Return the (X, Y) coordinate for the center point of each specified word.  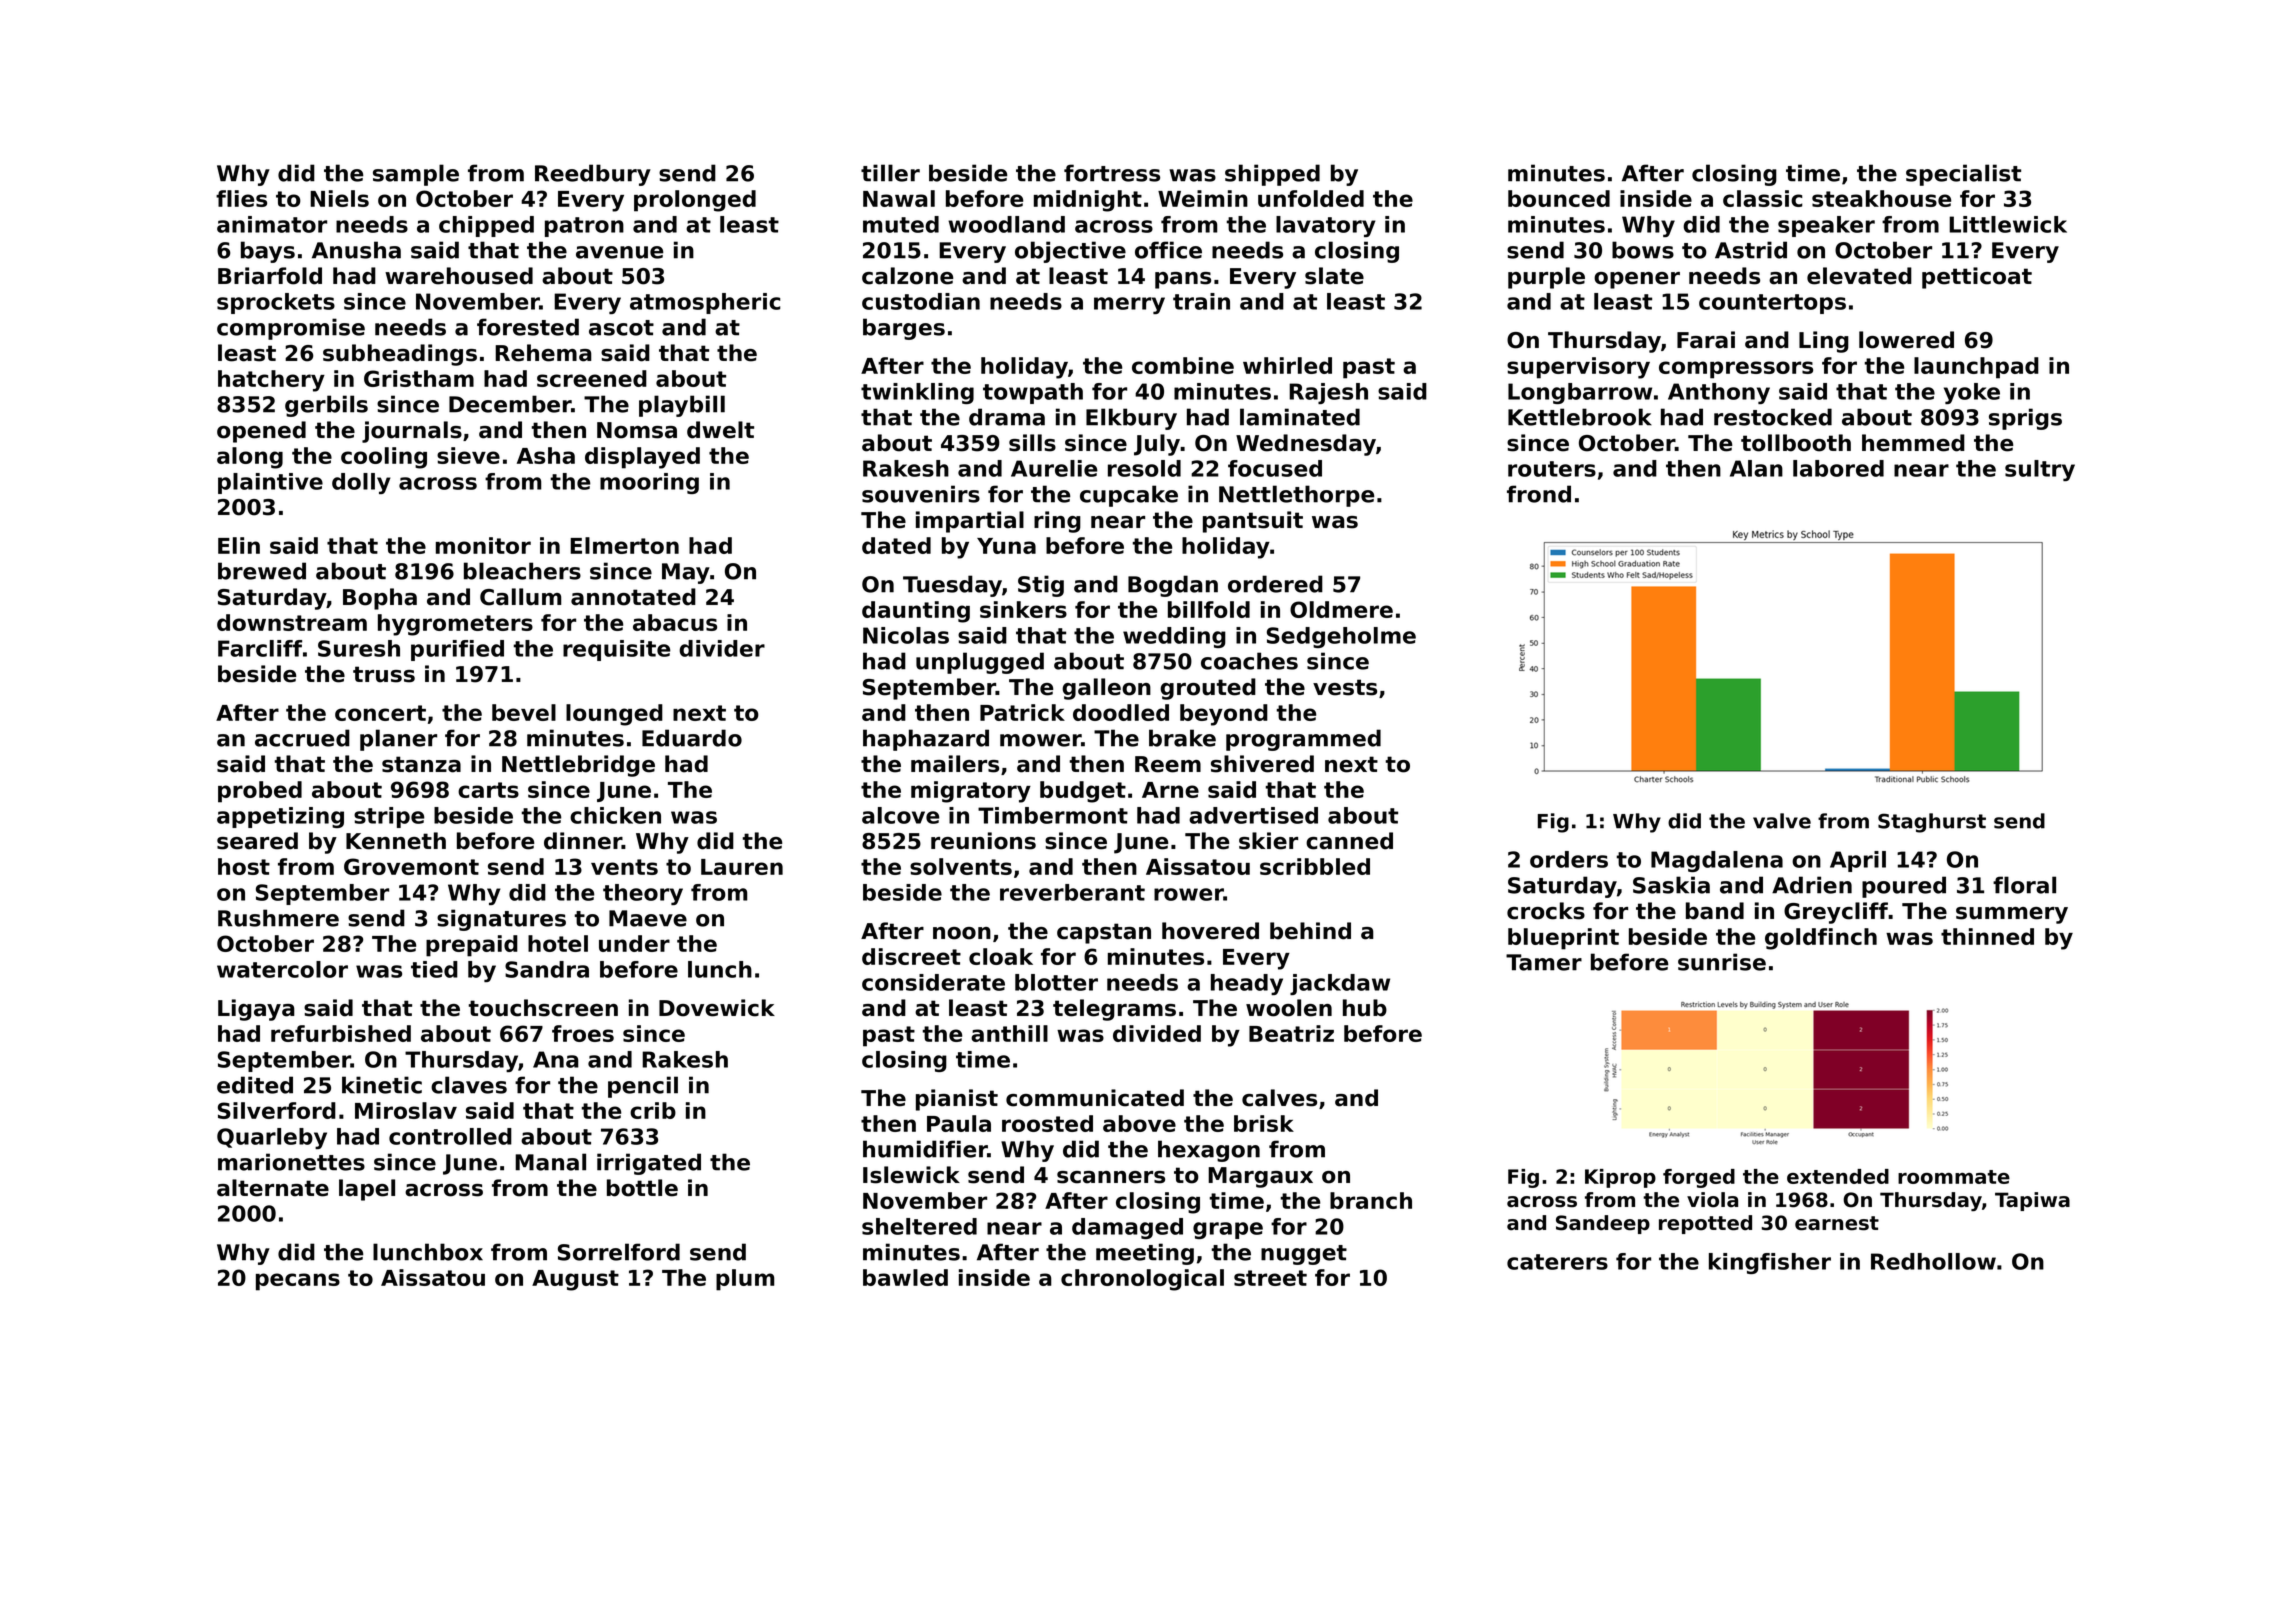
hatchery (271, 381)
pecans (298, 1282)
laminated (1300, 417)
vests (1345, 687)
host (244, 866)
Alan (1756, 468)
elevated (1859, 276)
